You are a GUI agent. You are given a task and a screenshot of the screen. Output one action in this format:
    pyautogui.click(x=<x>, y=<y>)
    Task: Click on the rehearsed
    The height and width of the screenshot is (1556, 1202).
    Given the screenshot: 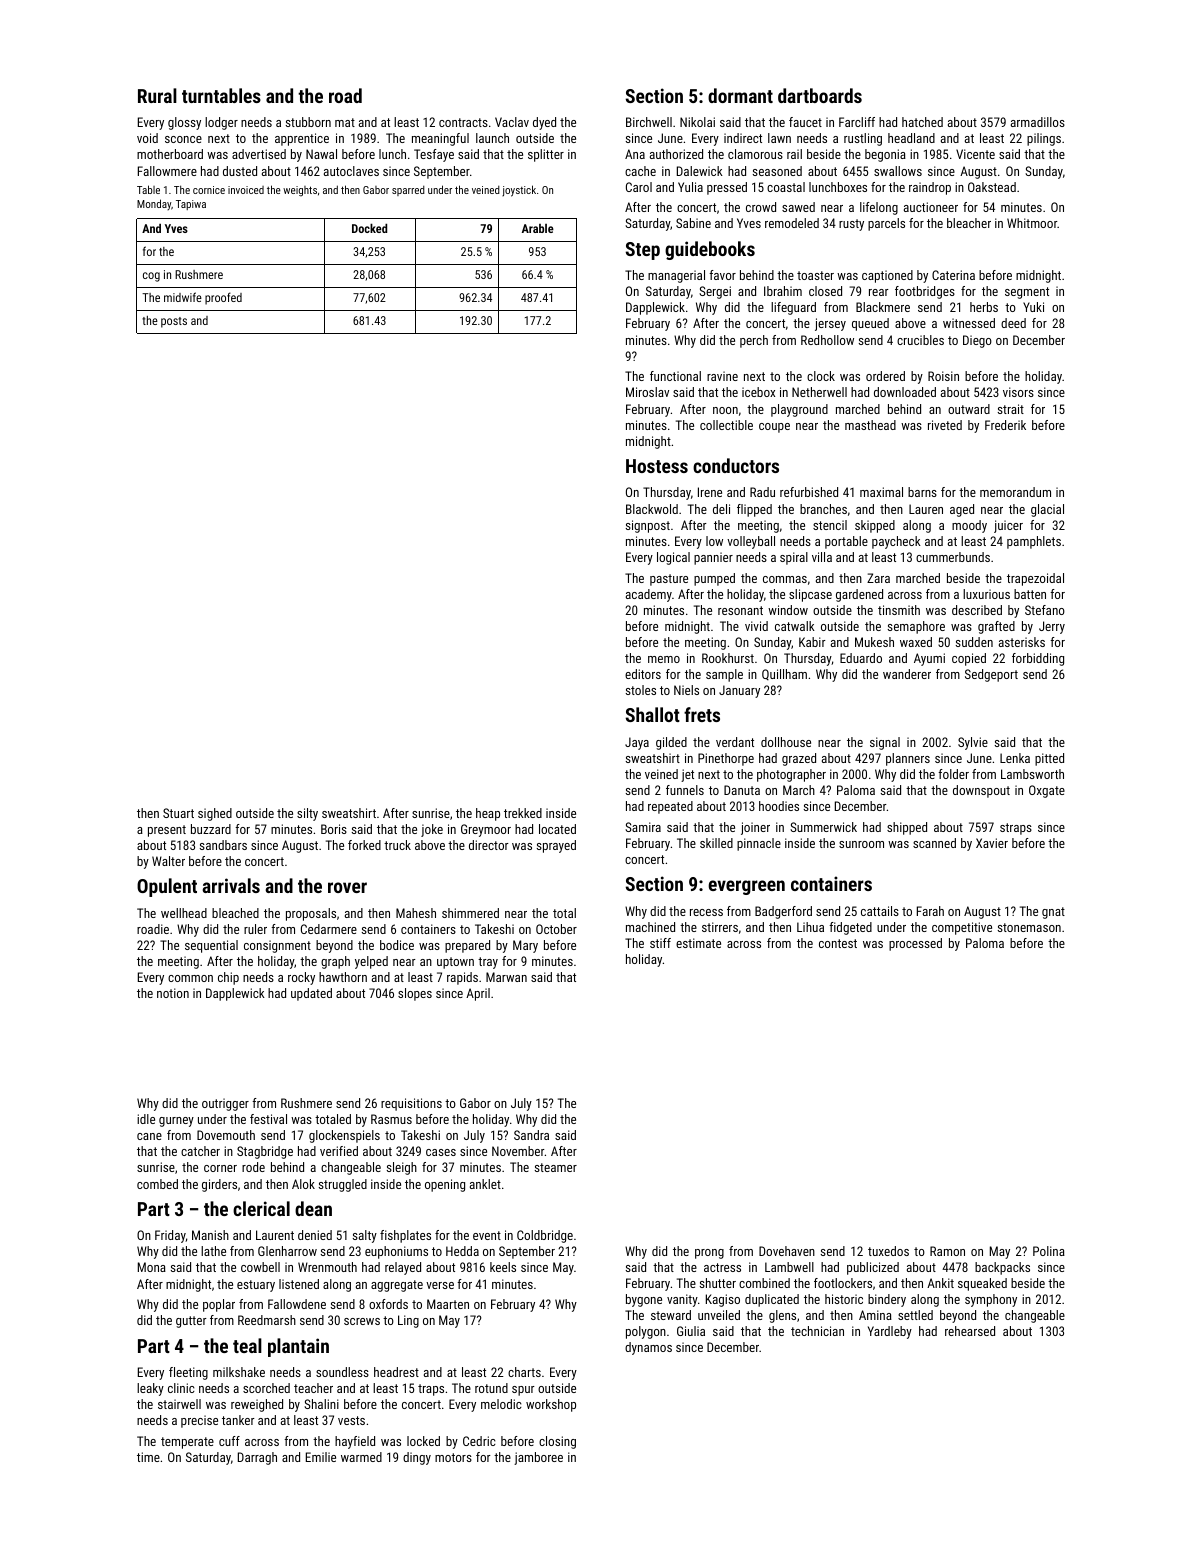 What is the action you would take?
    pyautogui.click(x=970, y=1331)
